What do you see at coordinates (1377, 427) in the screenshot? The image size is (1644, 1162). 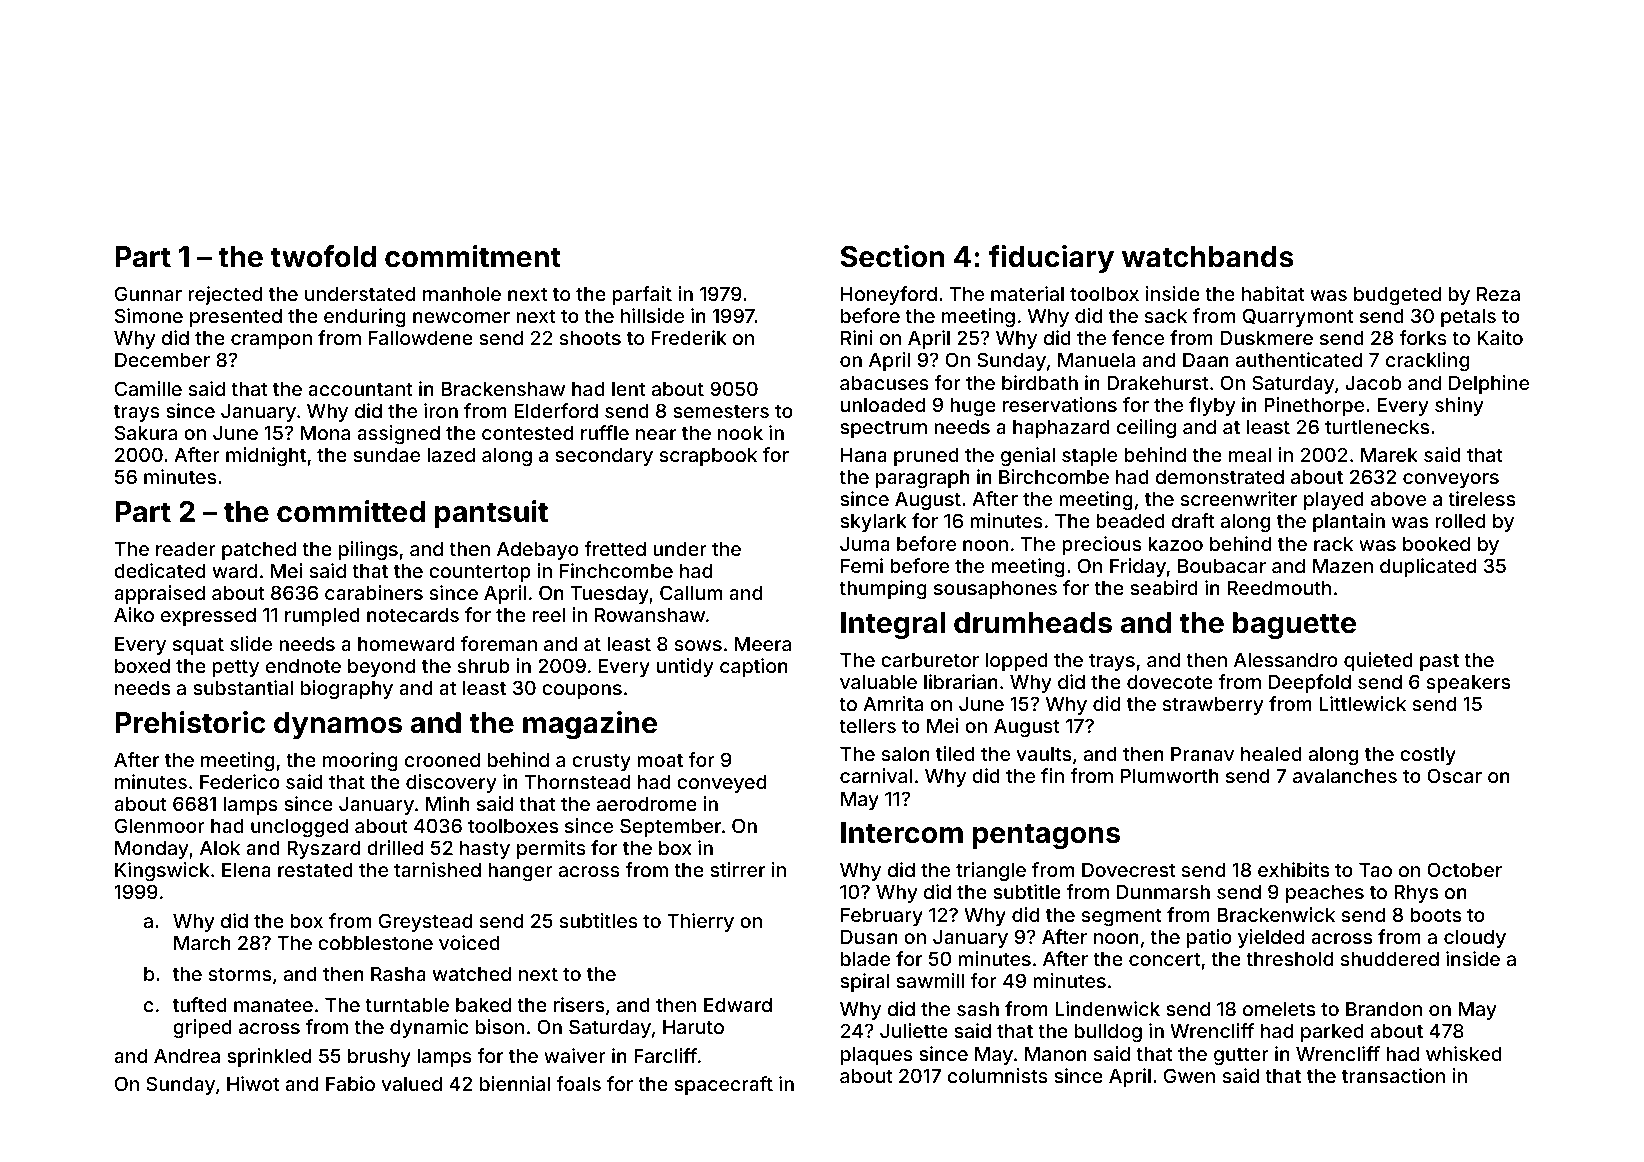 I see `turtlenecks` at bounding box center [1377, 427].
